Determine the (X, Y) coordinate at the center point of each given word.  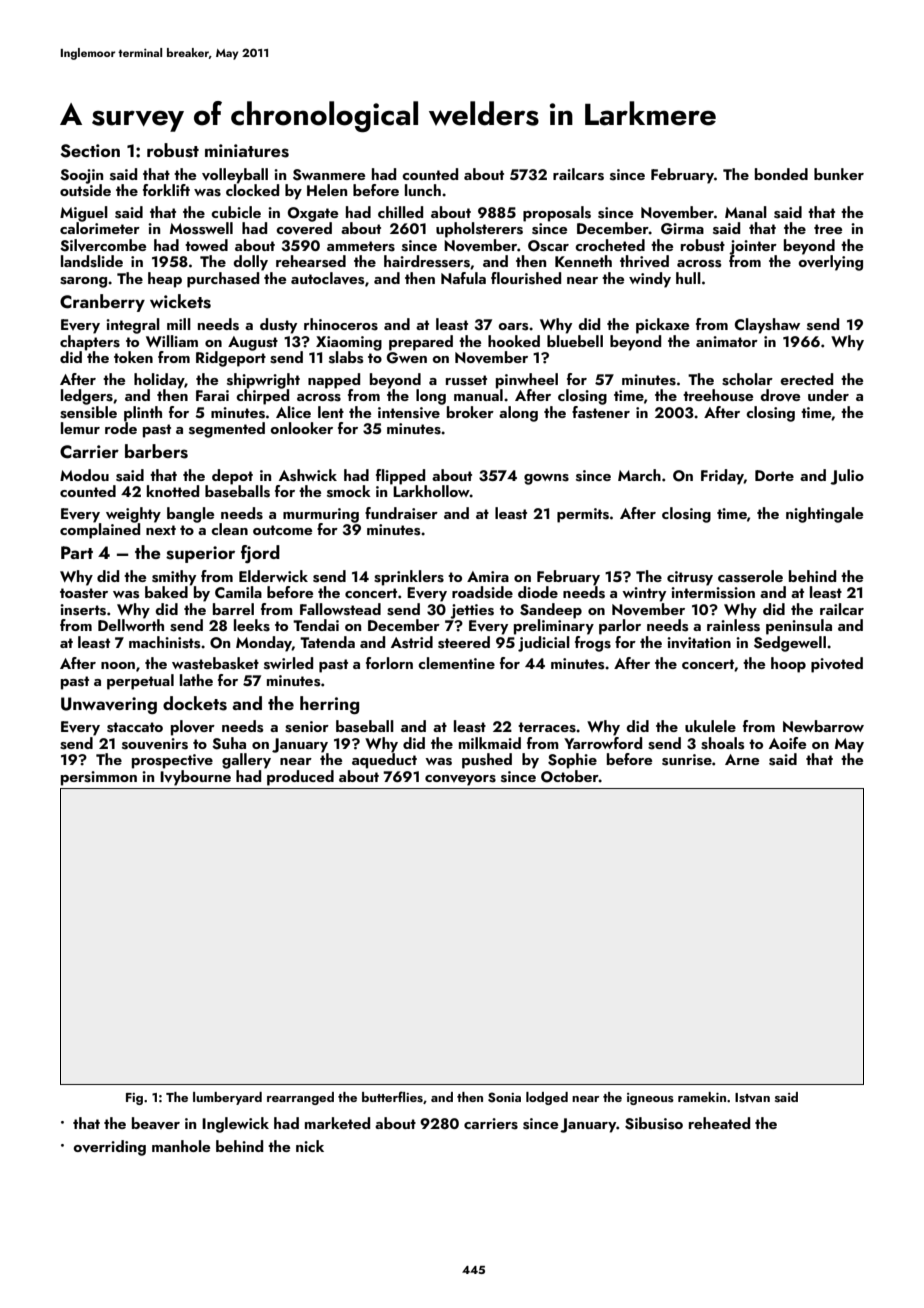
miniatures (247, 151)
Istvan (752, 1097)
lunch (423, 190)
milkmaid (490, 743)
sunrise (687, 760)
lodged (547, 1098)
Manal (746, 212)
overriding (109, 1148)
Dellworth (131, 625)
